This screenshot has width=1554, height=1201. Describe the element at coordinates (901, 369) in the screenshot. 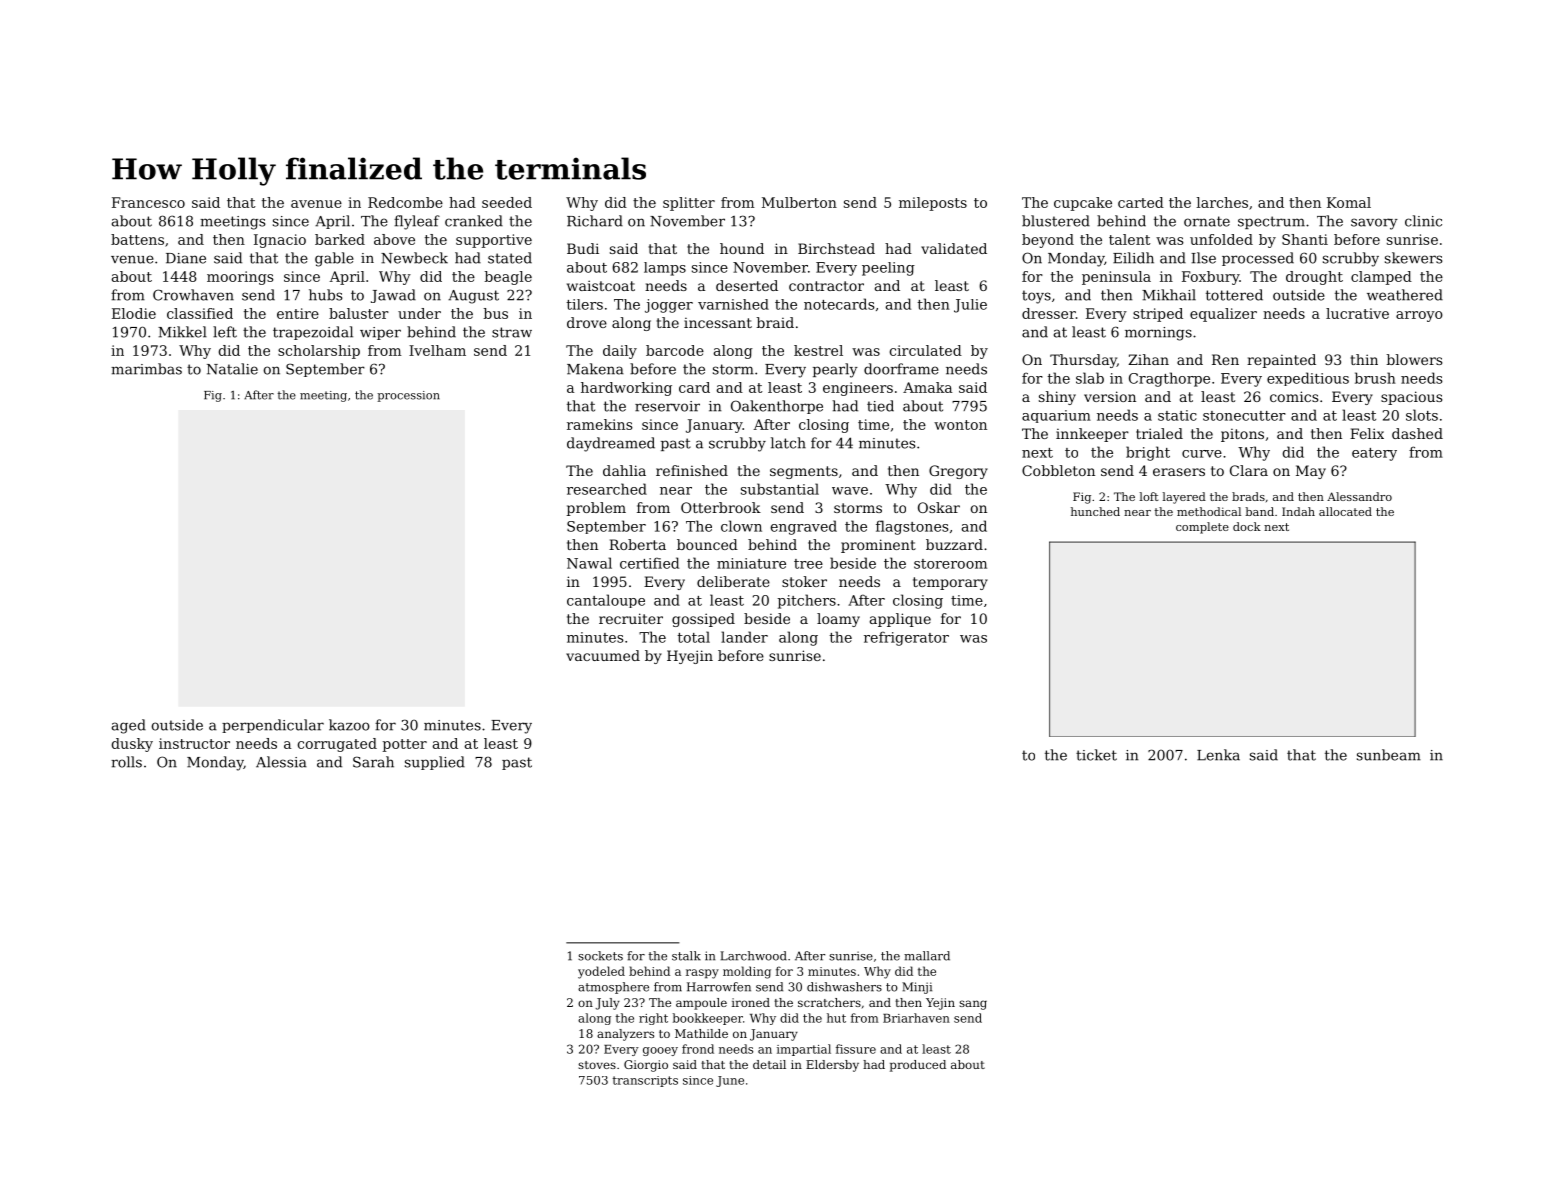

I see `doorframe` at that location.
